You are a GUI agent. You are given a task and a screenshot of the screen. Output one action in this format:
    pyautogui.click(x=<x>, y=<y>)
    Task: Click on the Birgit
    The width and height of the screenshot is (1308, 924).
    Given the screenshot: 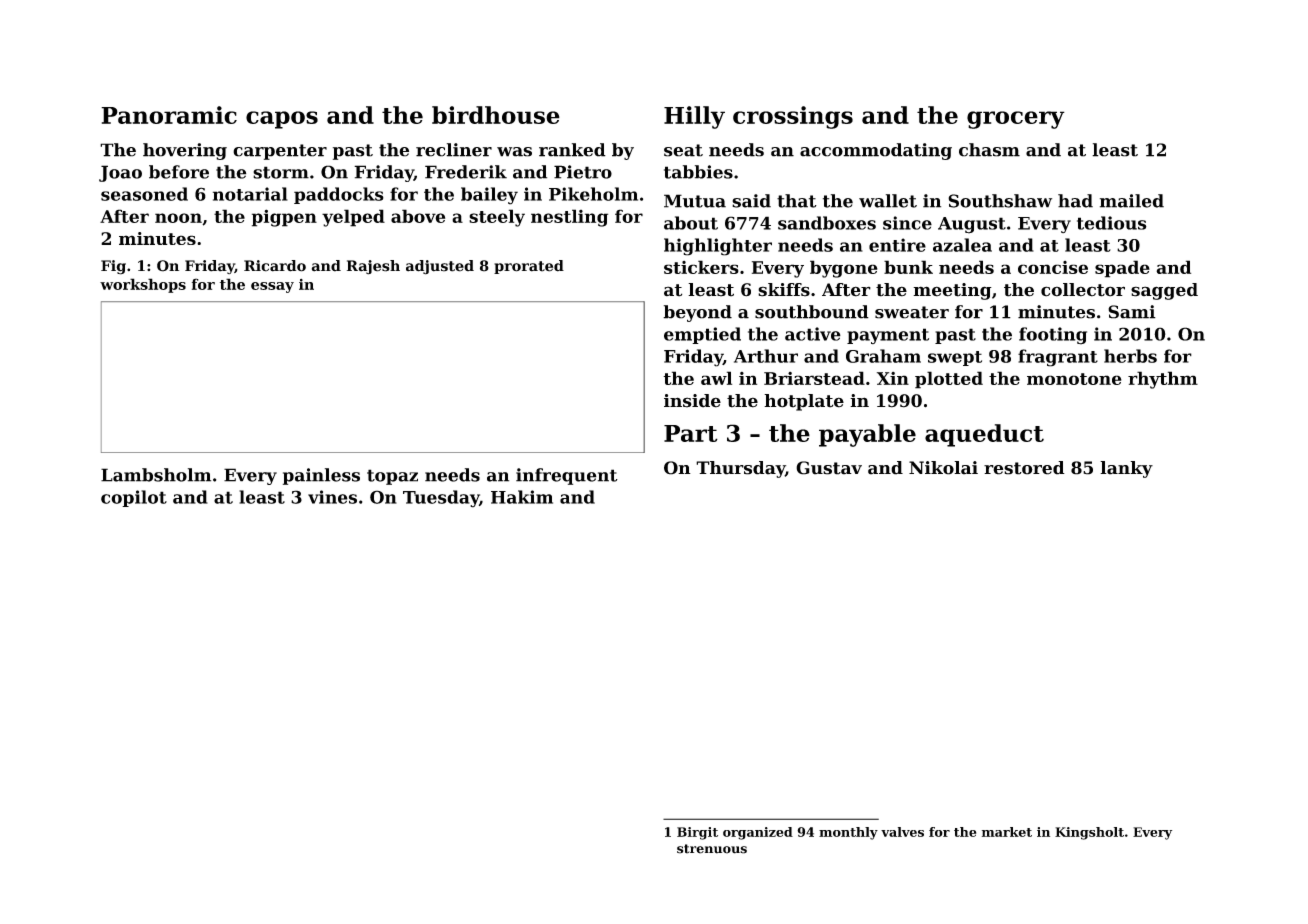 What is the action you would take?
    pyautogui.click(x=697, y=833)
